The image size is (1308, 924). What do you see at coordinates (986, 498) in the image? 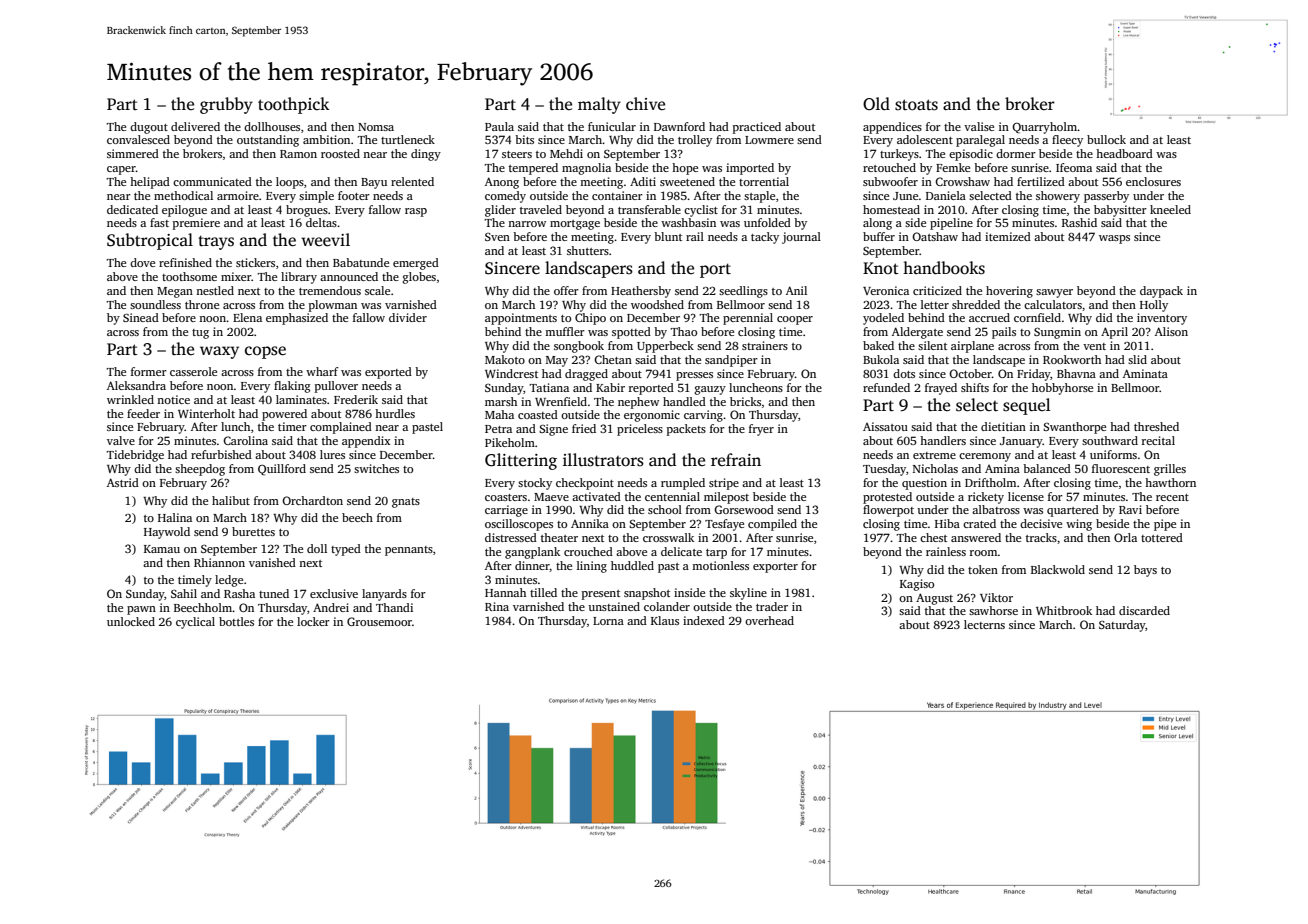
I see `rickety` at bounding box center [986, 498].
